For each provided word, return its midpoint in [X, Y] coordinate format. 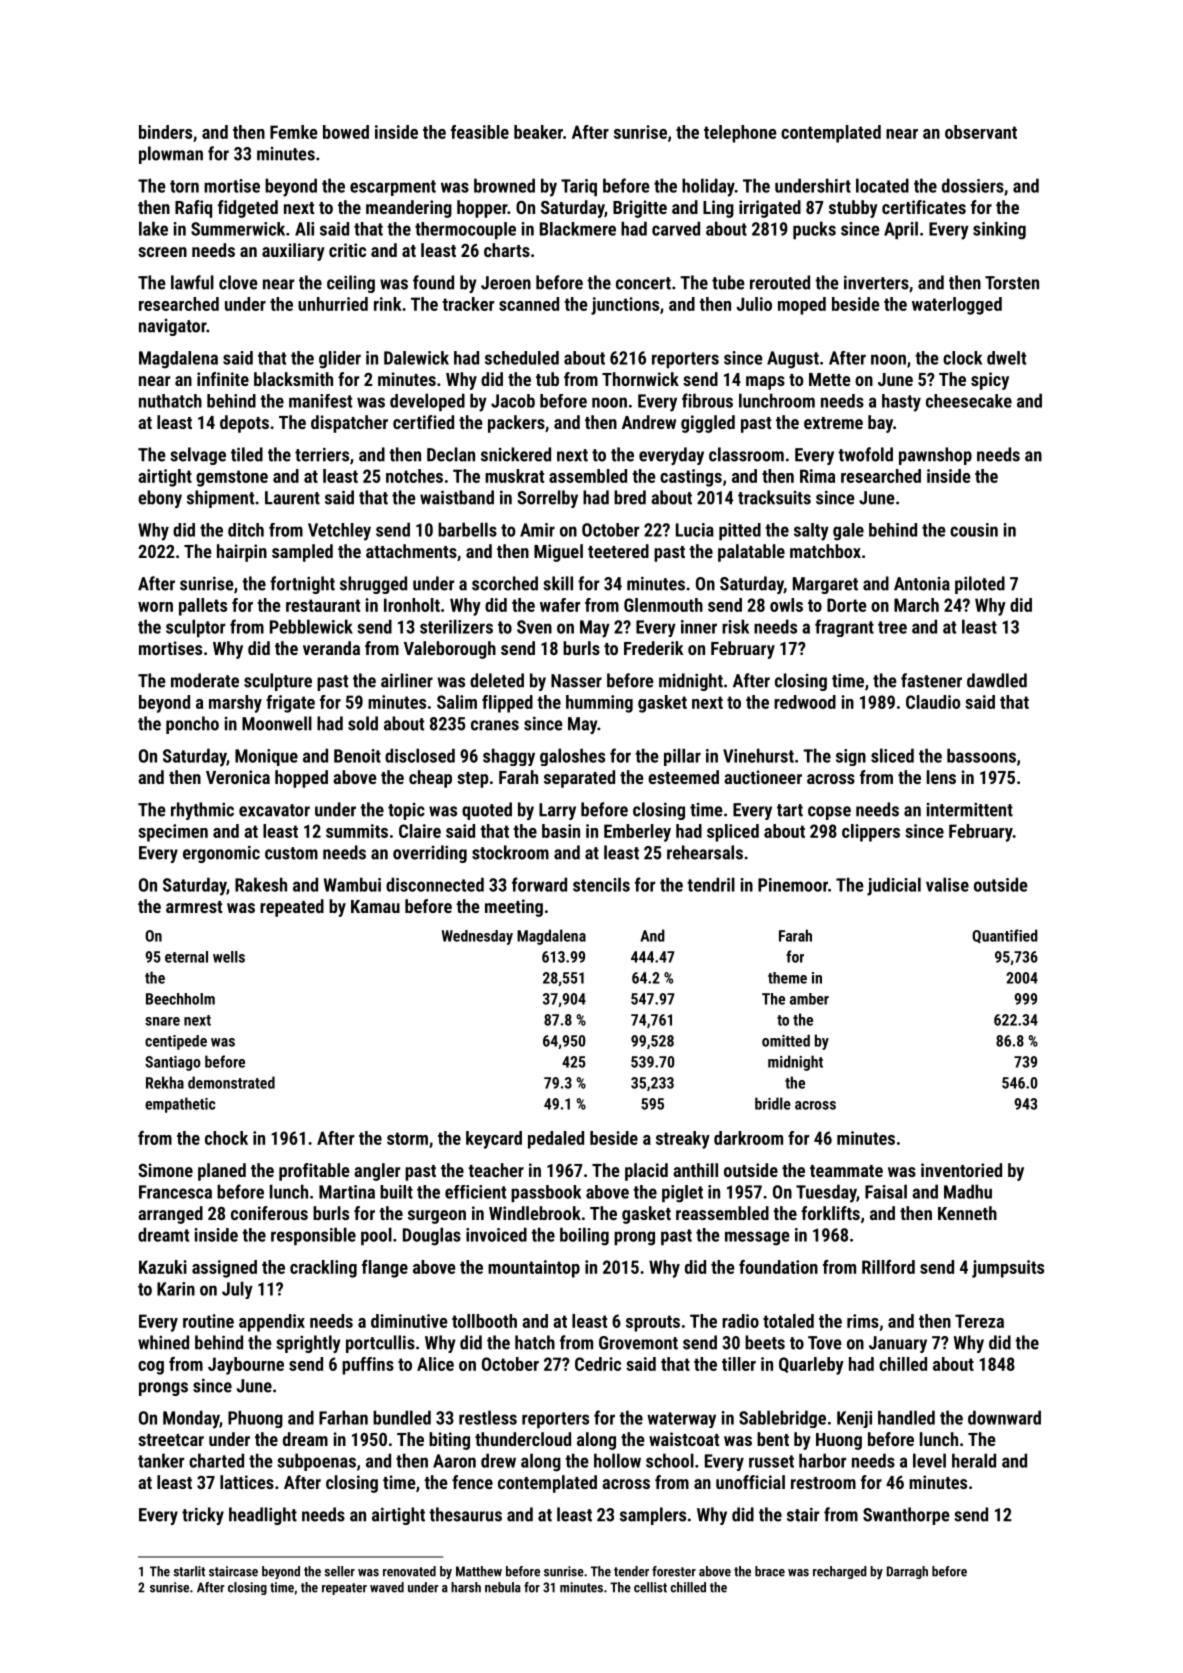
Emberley [637, 833]
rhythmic [202, 811]
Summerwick [238, 229]
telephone [740, 134]
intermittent [970, 809]
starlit [189, 1571]
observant [981, 132]
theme [787, 978]
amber [809, 999]
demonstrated [231, 1082]
